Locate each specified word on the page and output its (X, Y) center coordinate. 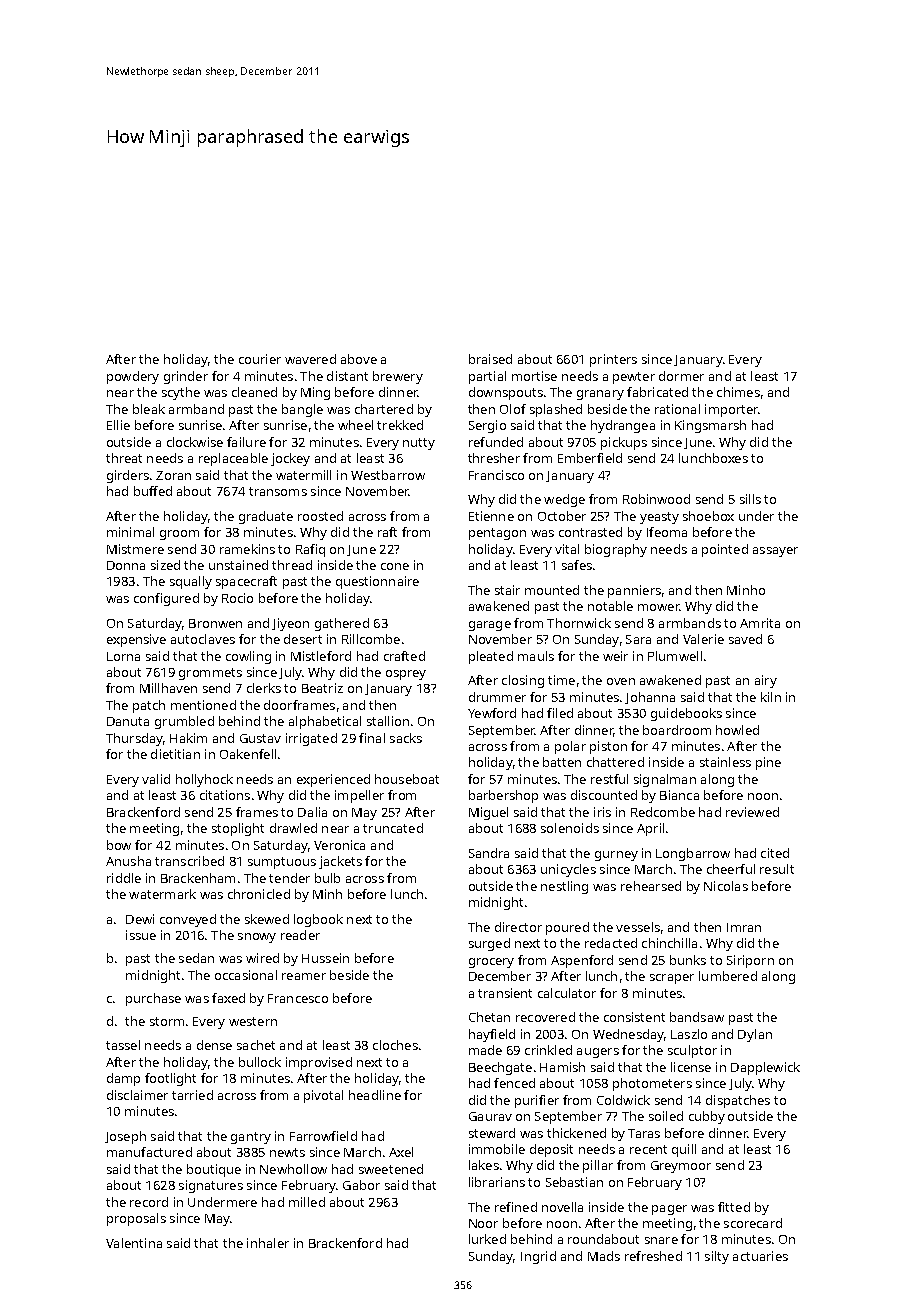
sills (750, 499)
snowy (257, 938)
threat (124, 458)
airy (766, 681)
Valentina (134, 1243)
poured (567, 928)
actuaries (760, 1256)
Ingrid (538, 1257)
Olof (513, 409)
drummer (497, 697)
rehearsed (651, 886)
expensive (136, 640)
